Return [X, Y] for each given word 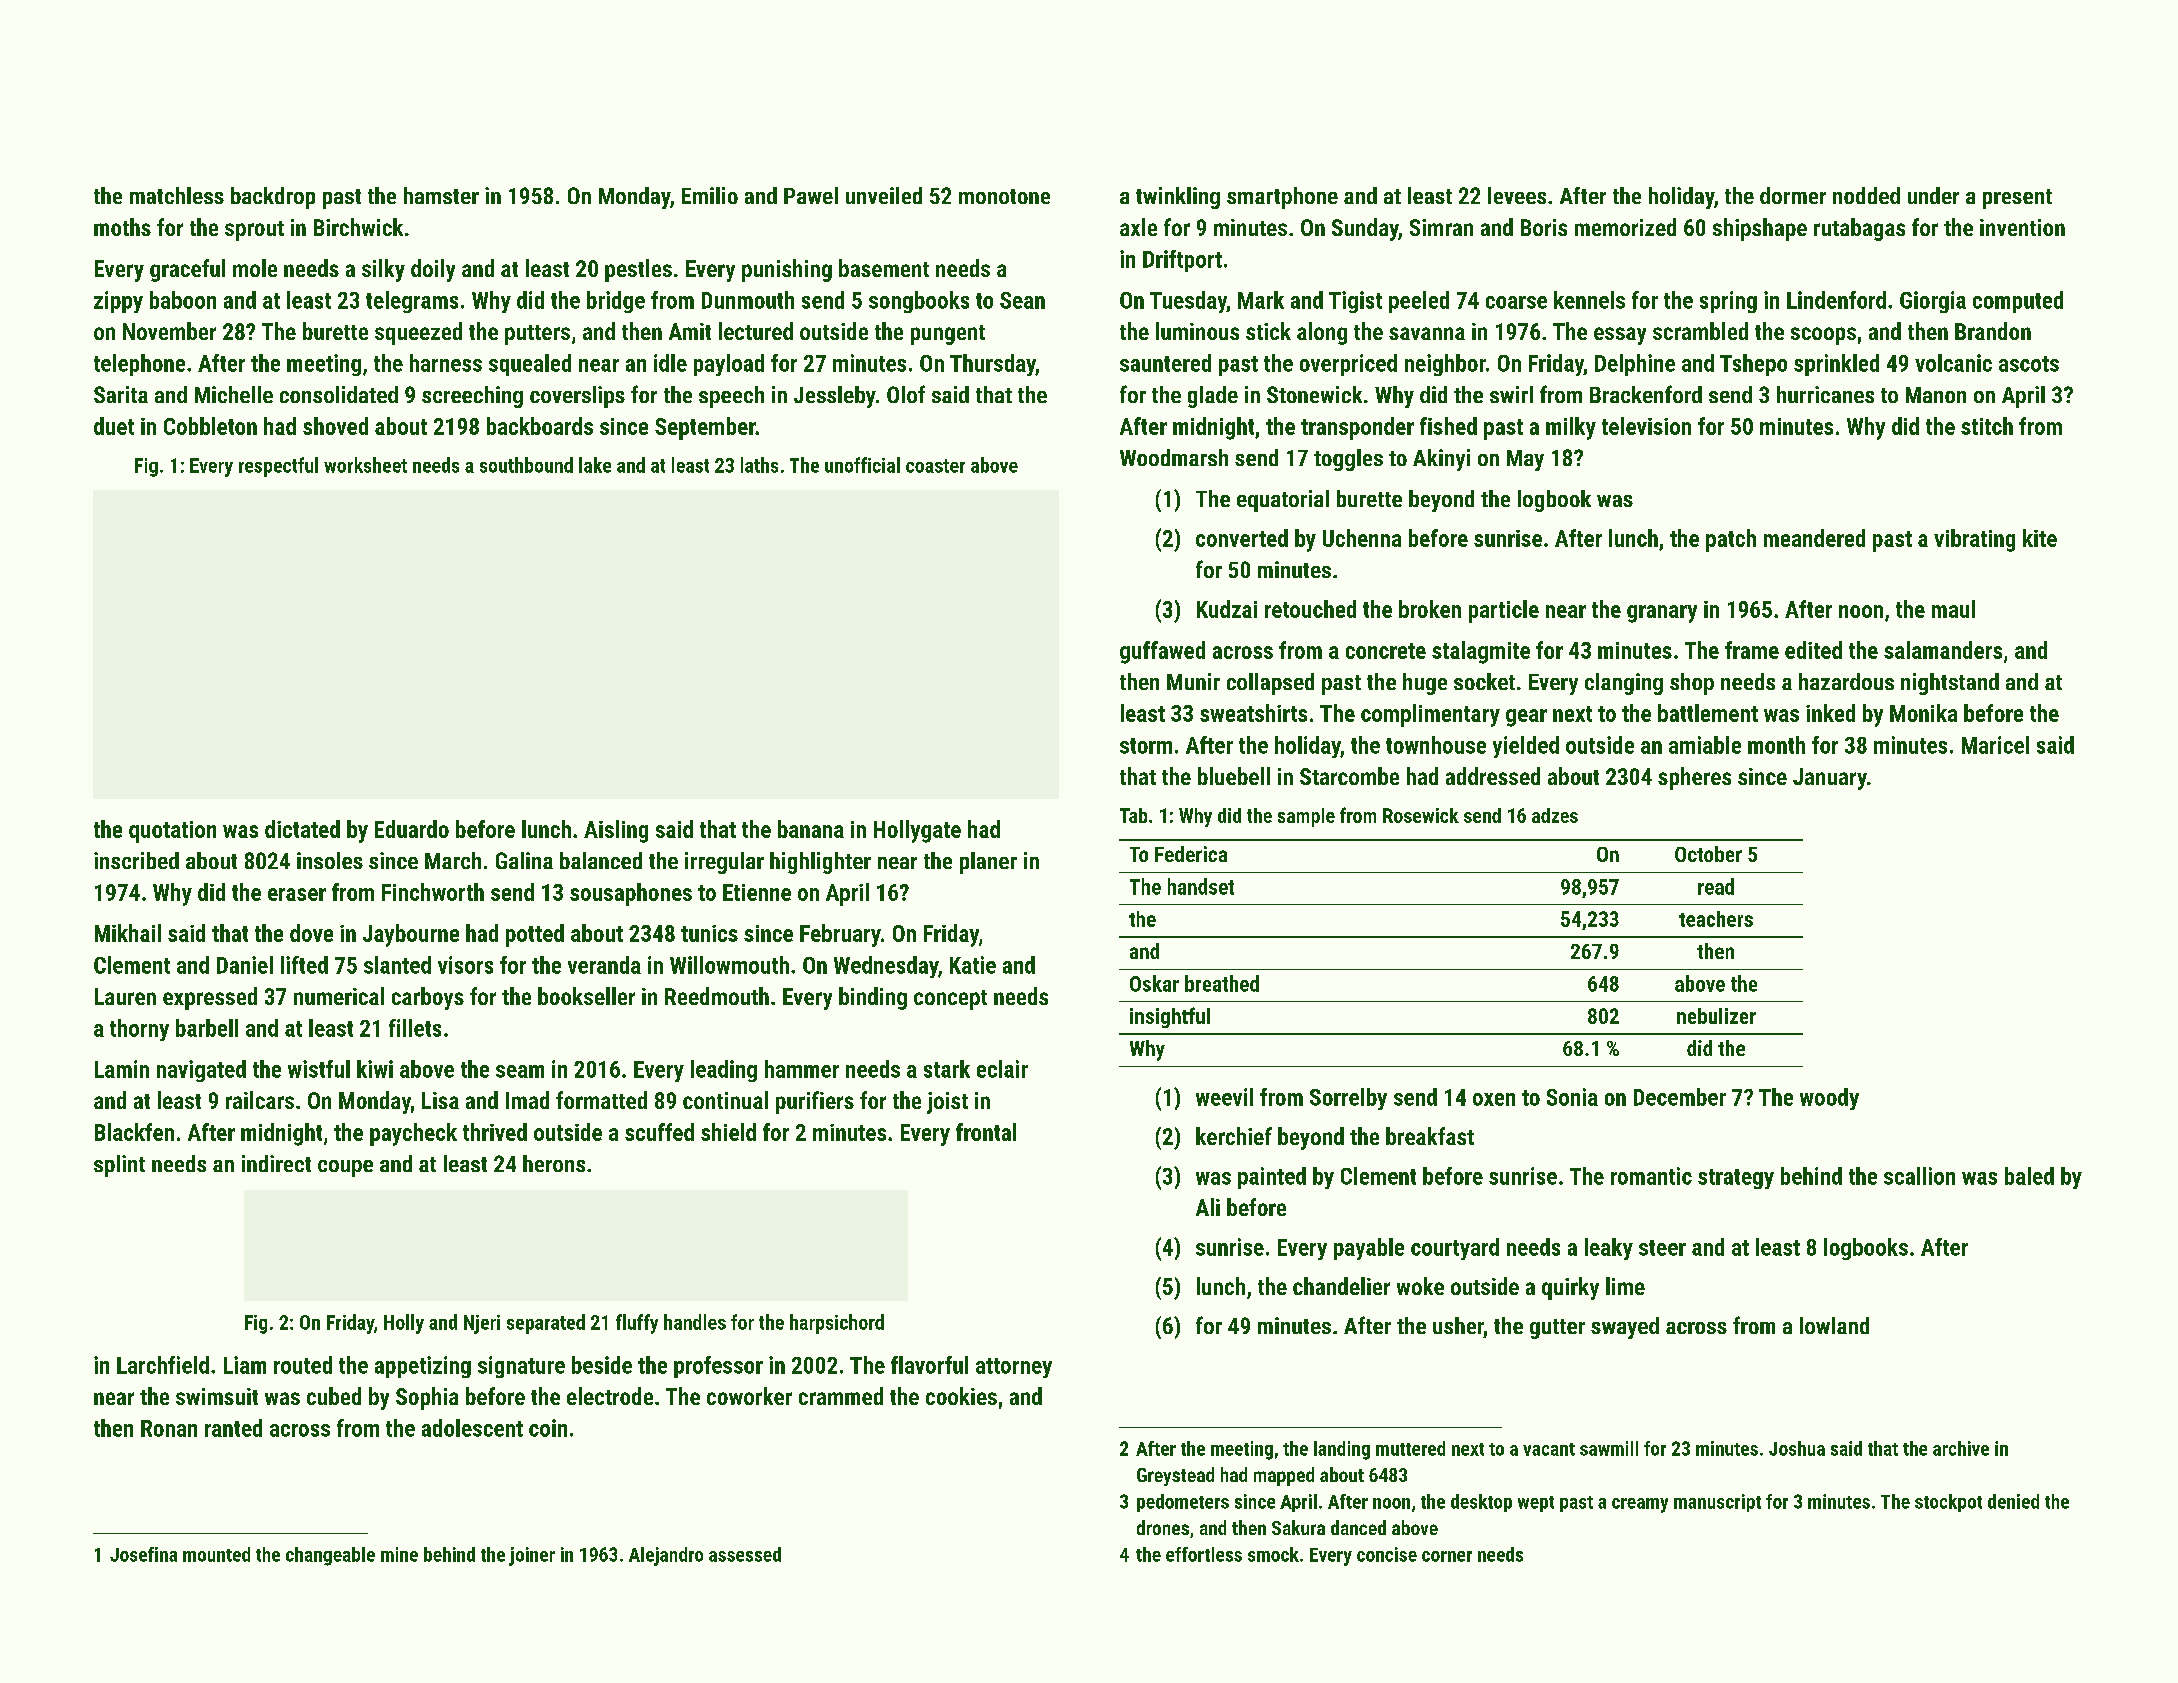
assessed [745, 1554]
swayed [1625, 1328]
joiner [532, 1556]
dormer [1793, 195]
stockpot [1948, 1503]
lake [595, 465]
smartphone [1282, 198]
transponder [1357, 428]
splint [119, 1166]
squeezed [418, 333]
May [1525, 460]
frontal [986, 1132]
